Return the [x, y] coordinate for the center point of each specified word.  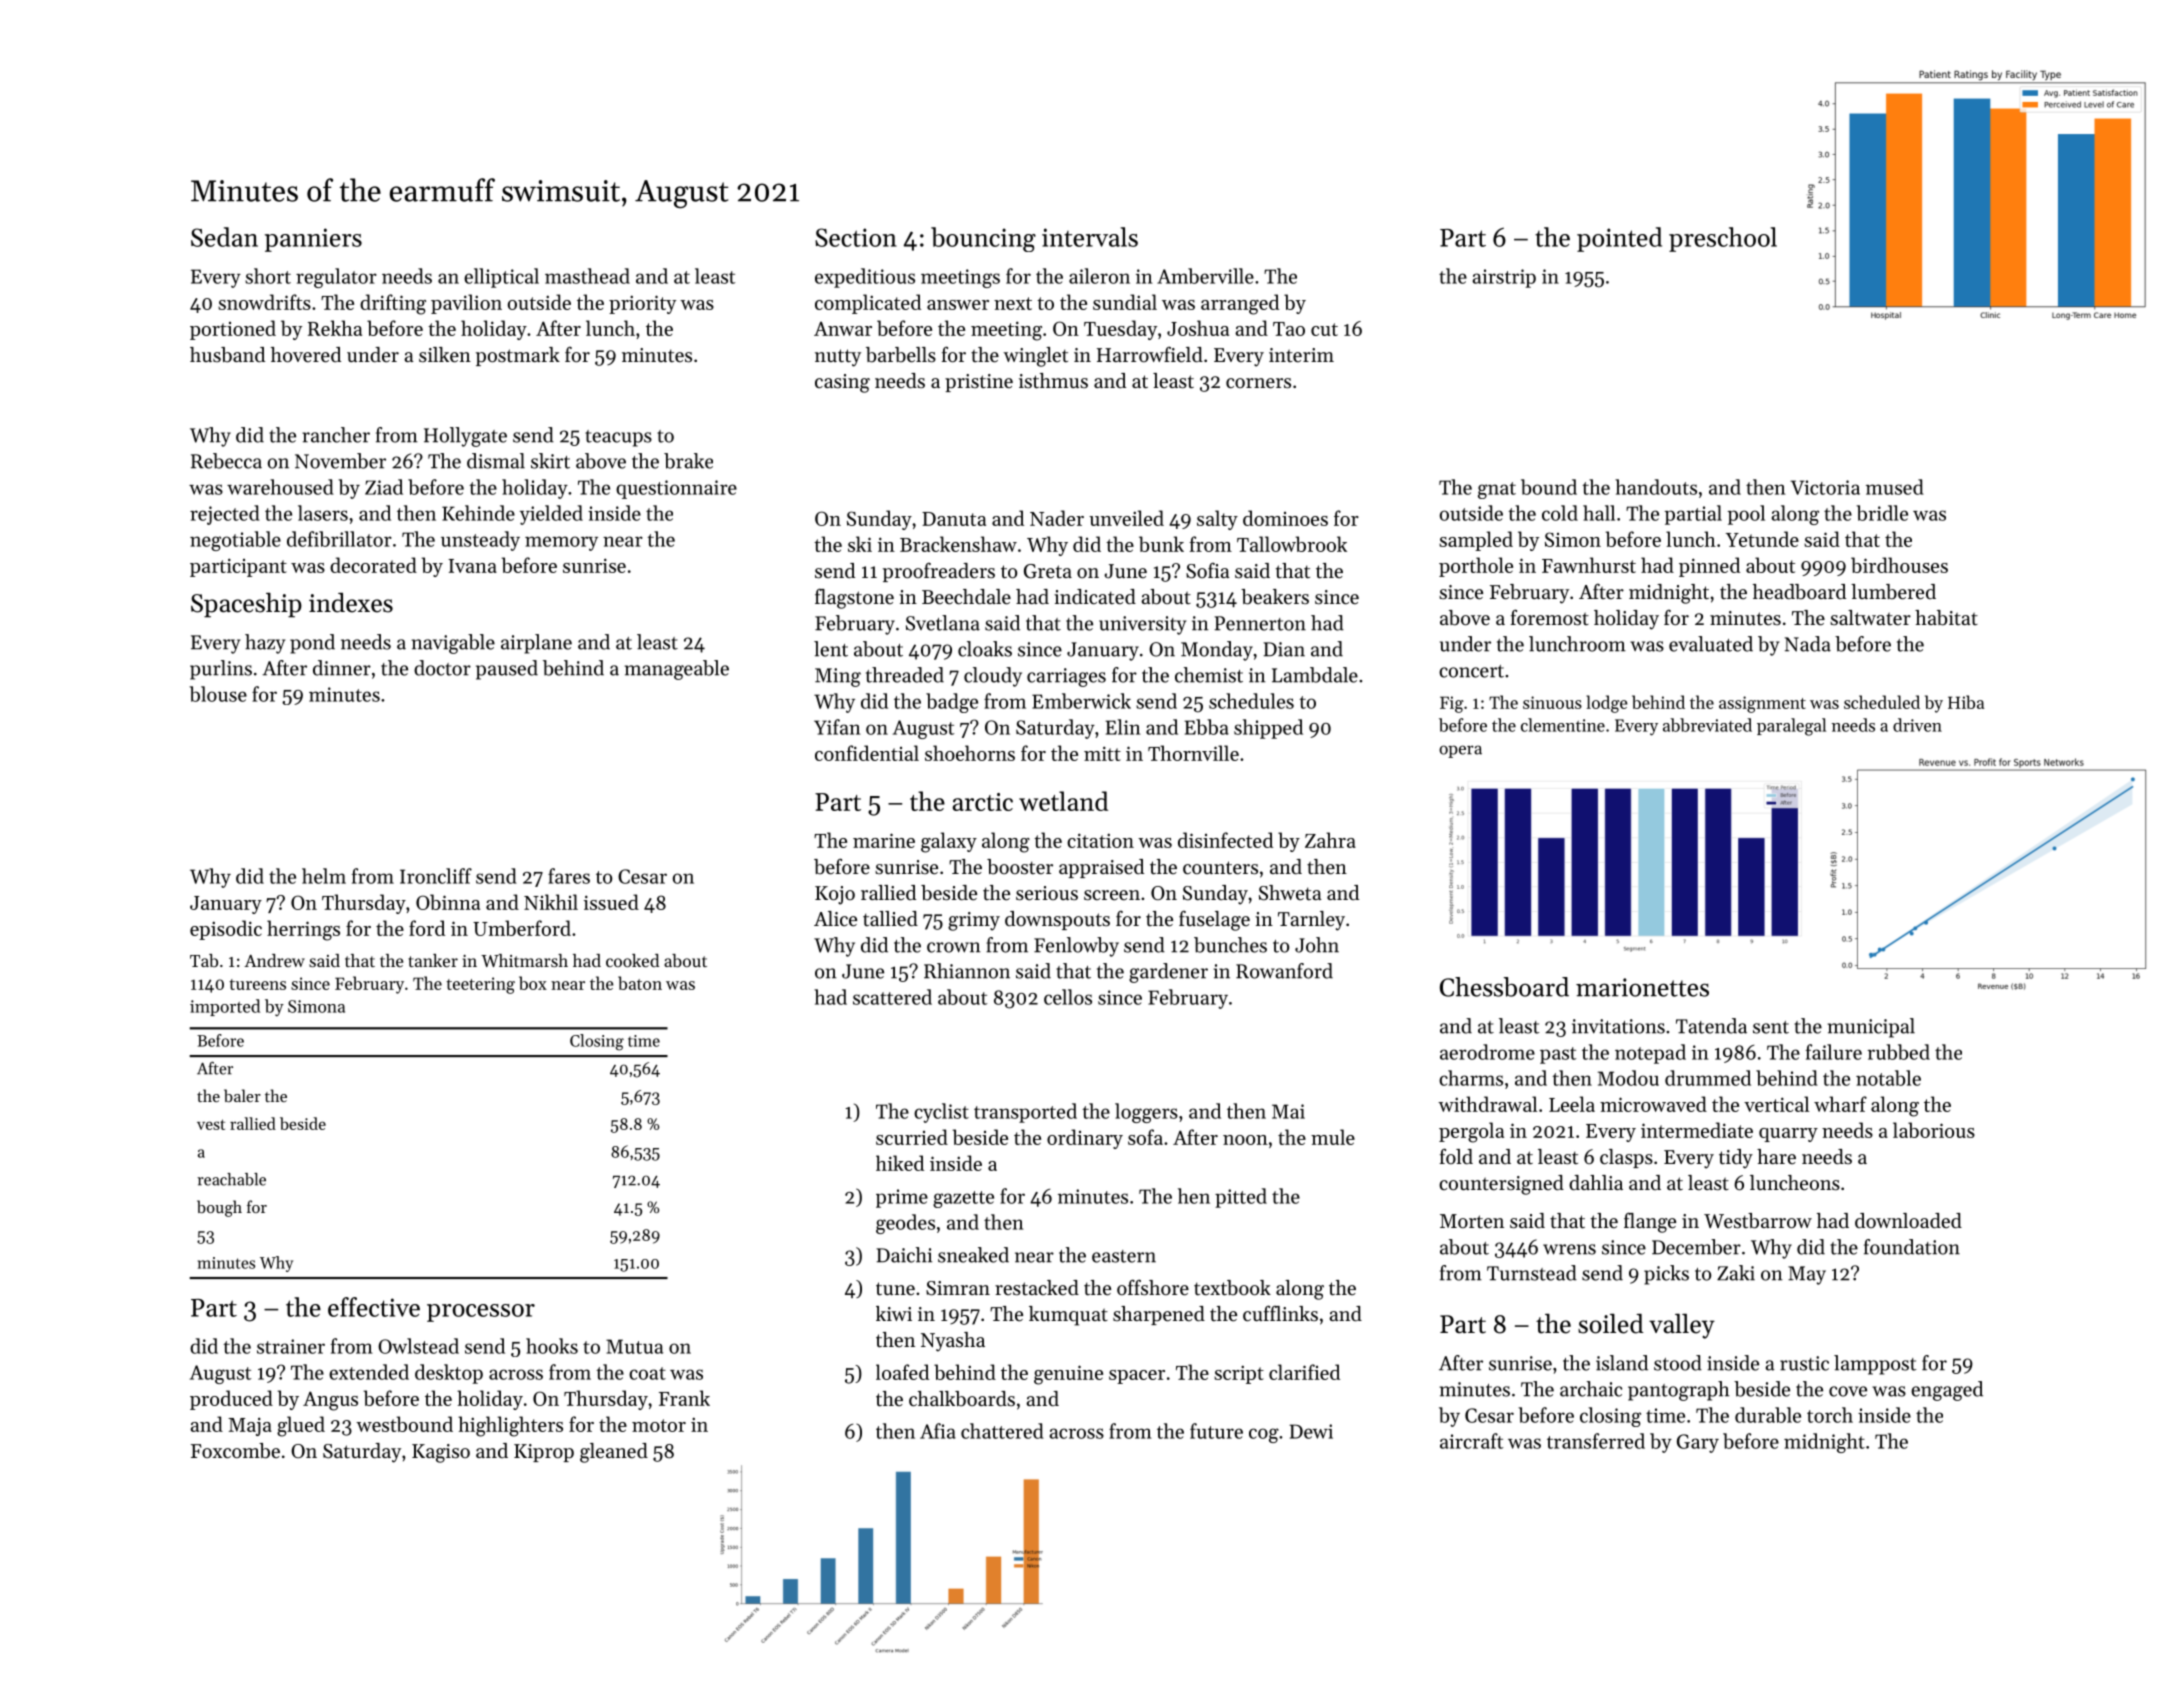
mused [1895, 487]
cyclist [941, 1113]
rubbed [1898, 1052]
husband [227, 355]
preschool [1723, 239]
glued [301, 1426]
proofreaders [939, 572]
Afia [938, 1431]
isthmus [1053, 381]
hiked [900, 1163]
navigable [453, 644]
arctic [982, 802]
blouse [218, 694]
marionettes [1642, 987]
